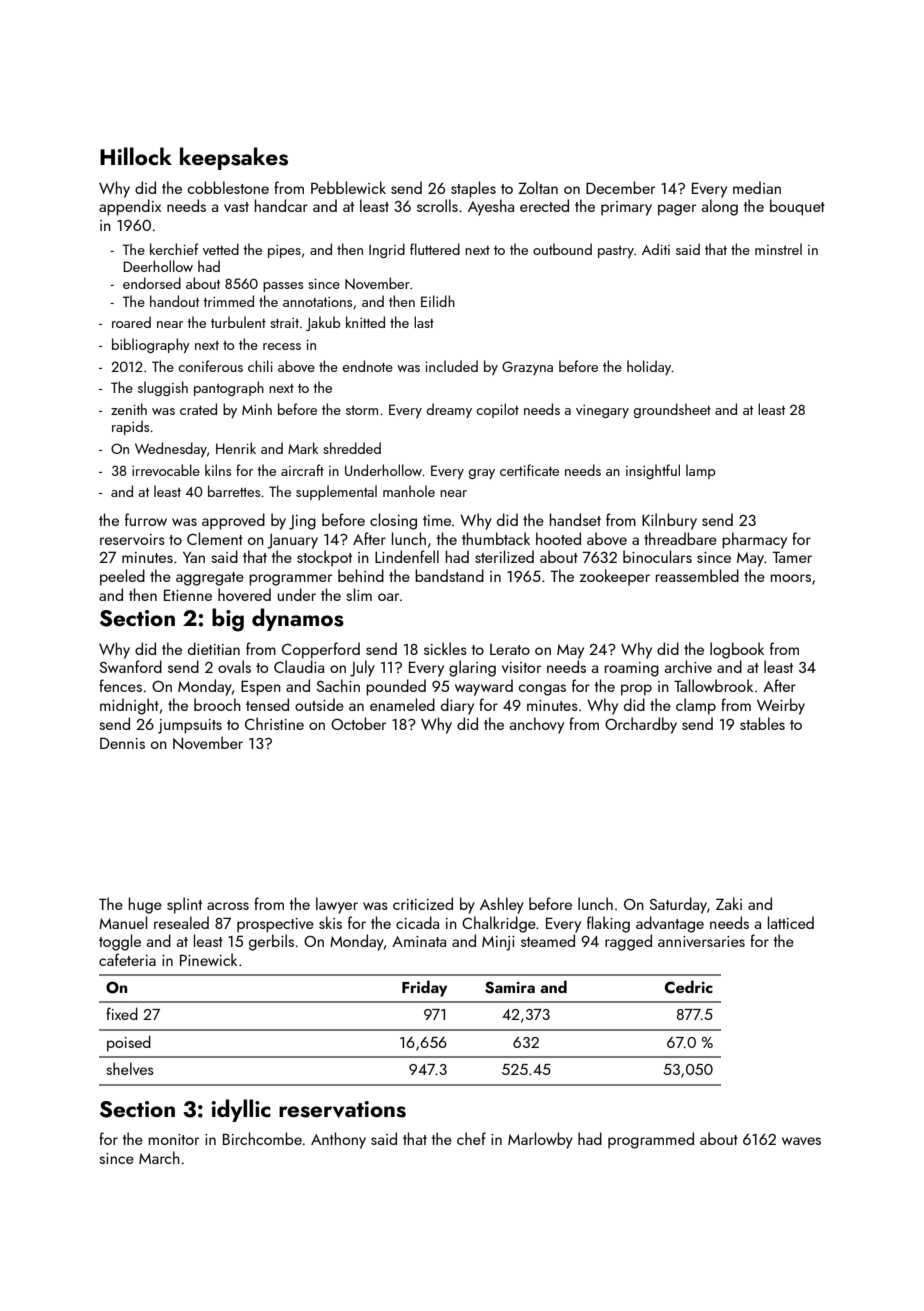 The image size is (924, 1311). Describe the element at coordinates (129, 1043) in the screenshot. I see `poised` at that location.
